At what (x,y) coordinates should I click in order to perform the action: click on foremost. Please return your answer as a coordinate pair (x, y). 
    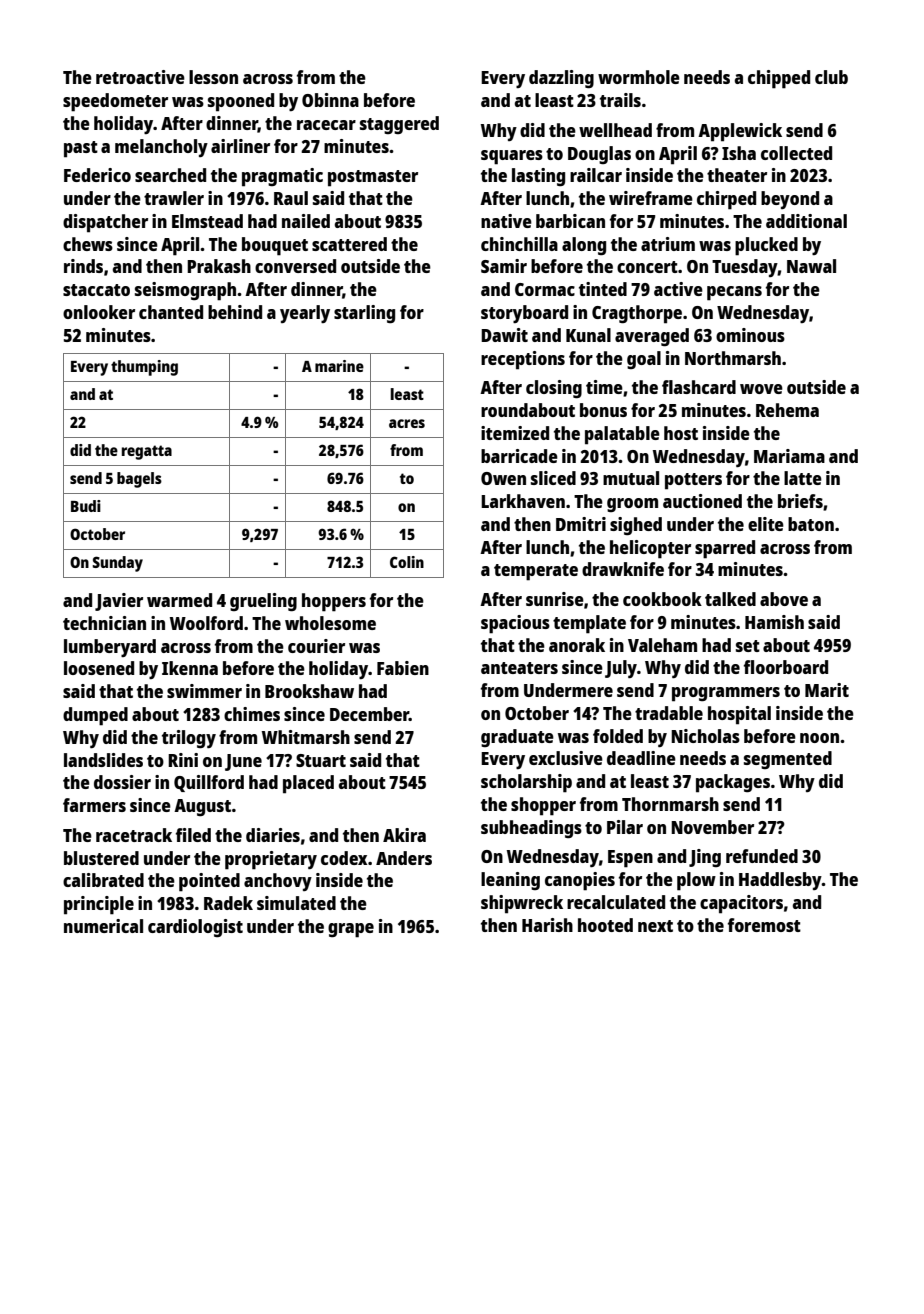
    Looking at the image, I should click on (764, 925).
